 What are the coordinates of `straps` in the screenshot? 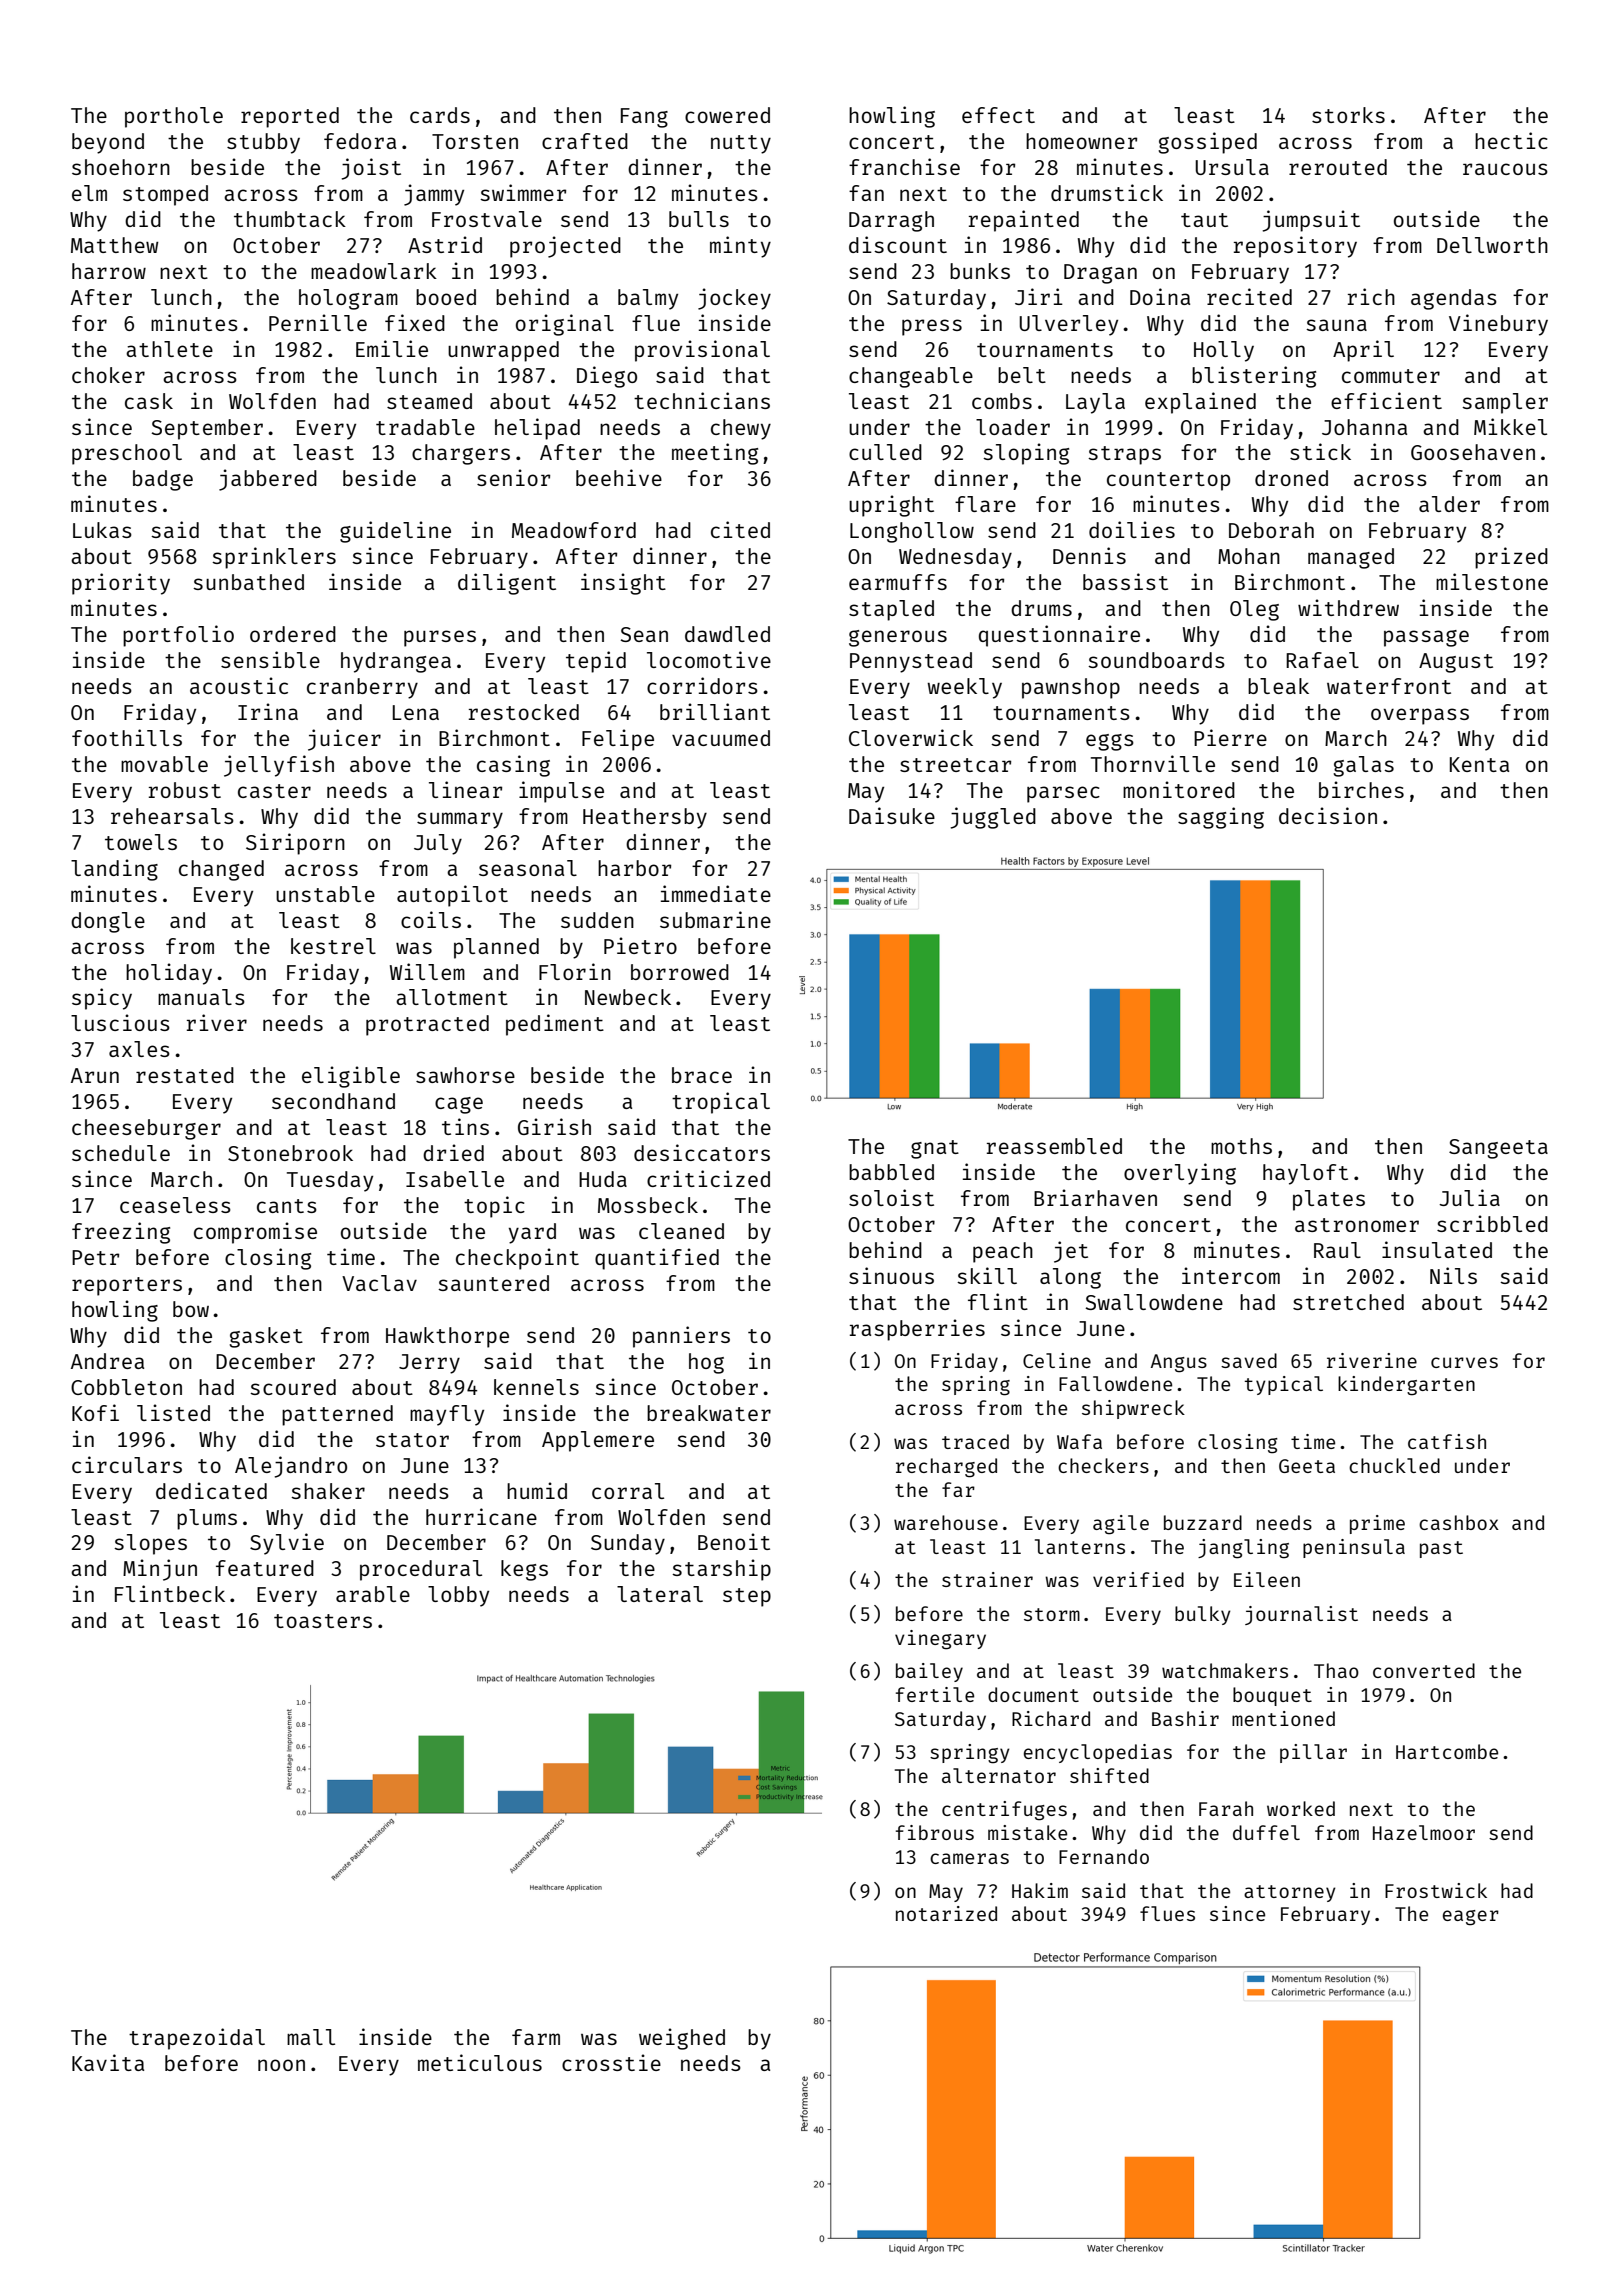 It's located at (1124, 455).
